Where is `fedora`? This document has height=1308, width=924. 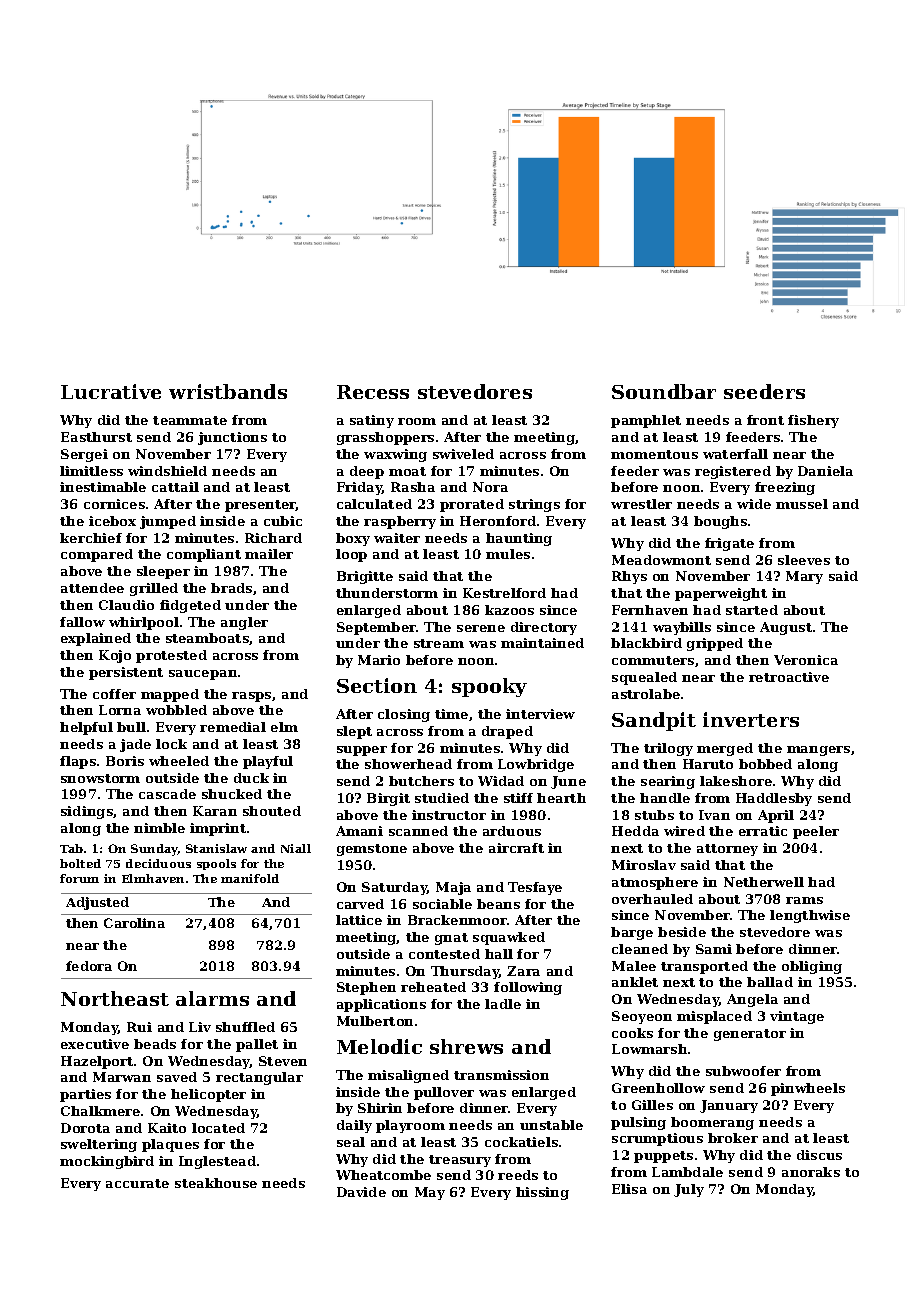
fedora is located at coordinates (89, 966).
